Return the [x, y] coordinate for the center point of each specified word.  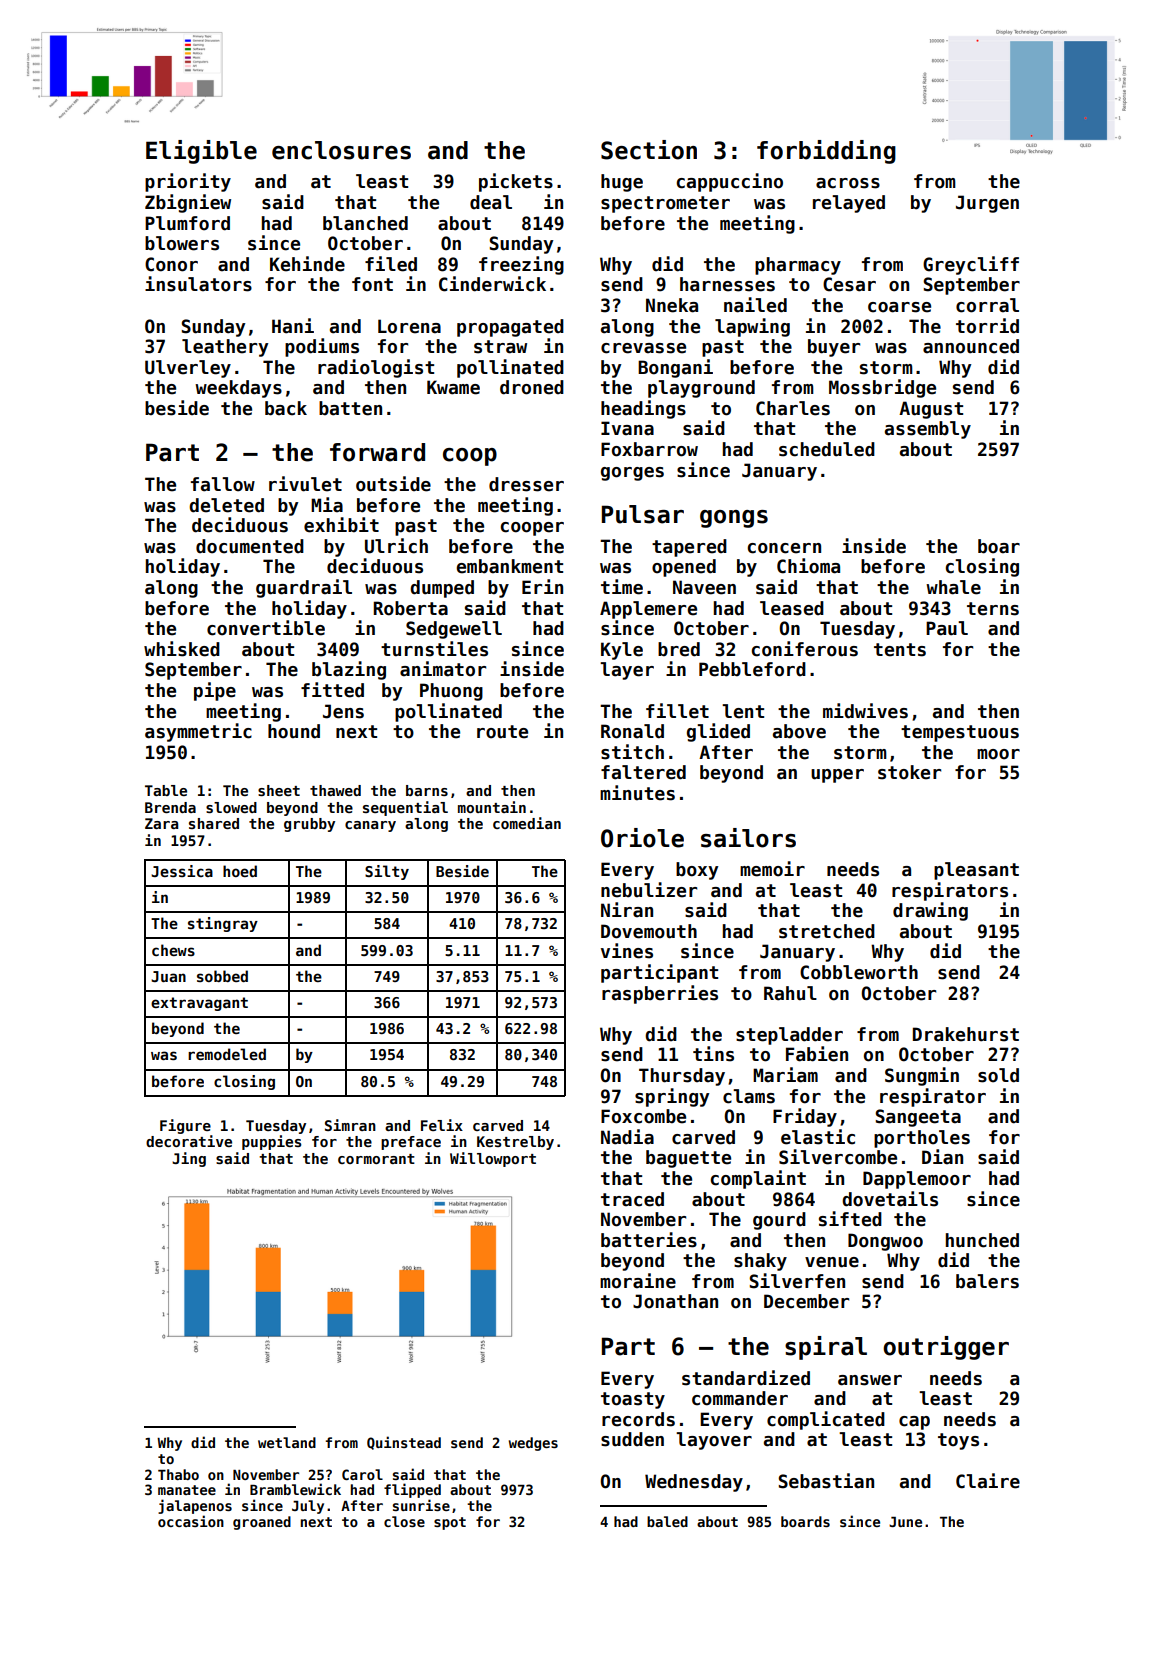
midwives [865, 711]
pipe [215, 691]
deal [491, 202]
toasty [633, 1400]
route [502, 732]
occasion [191, 1521]
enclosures [341, 150]
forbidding [826, 152]
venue [832, 1262]
